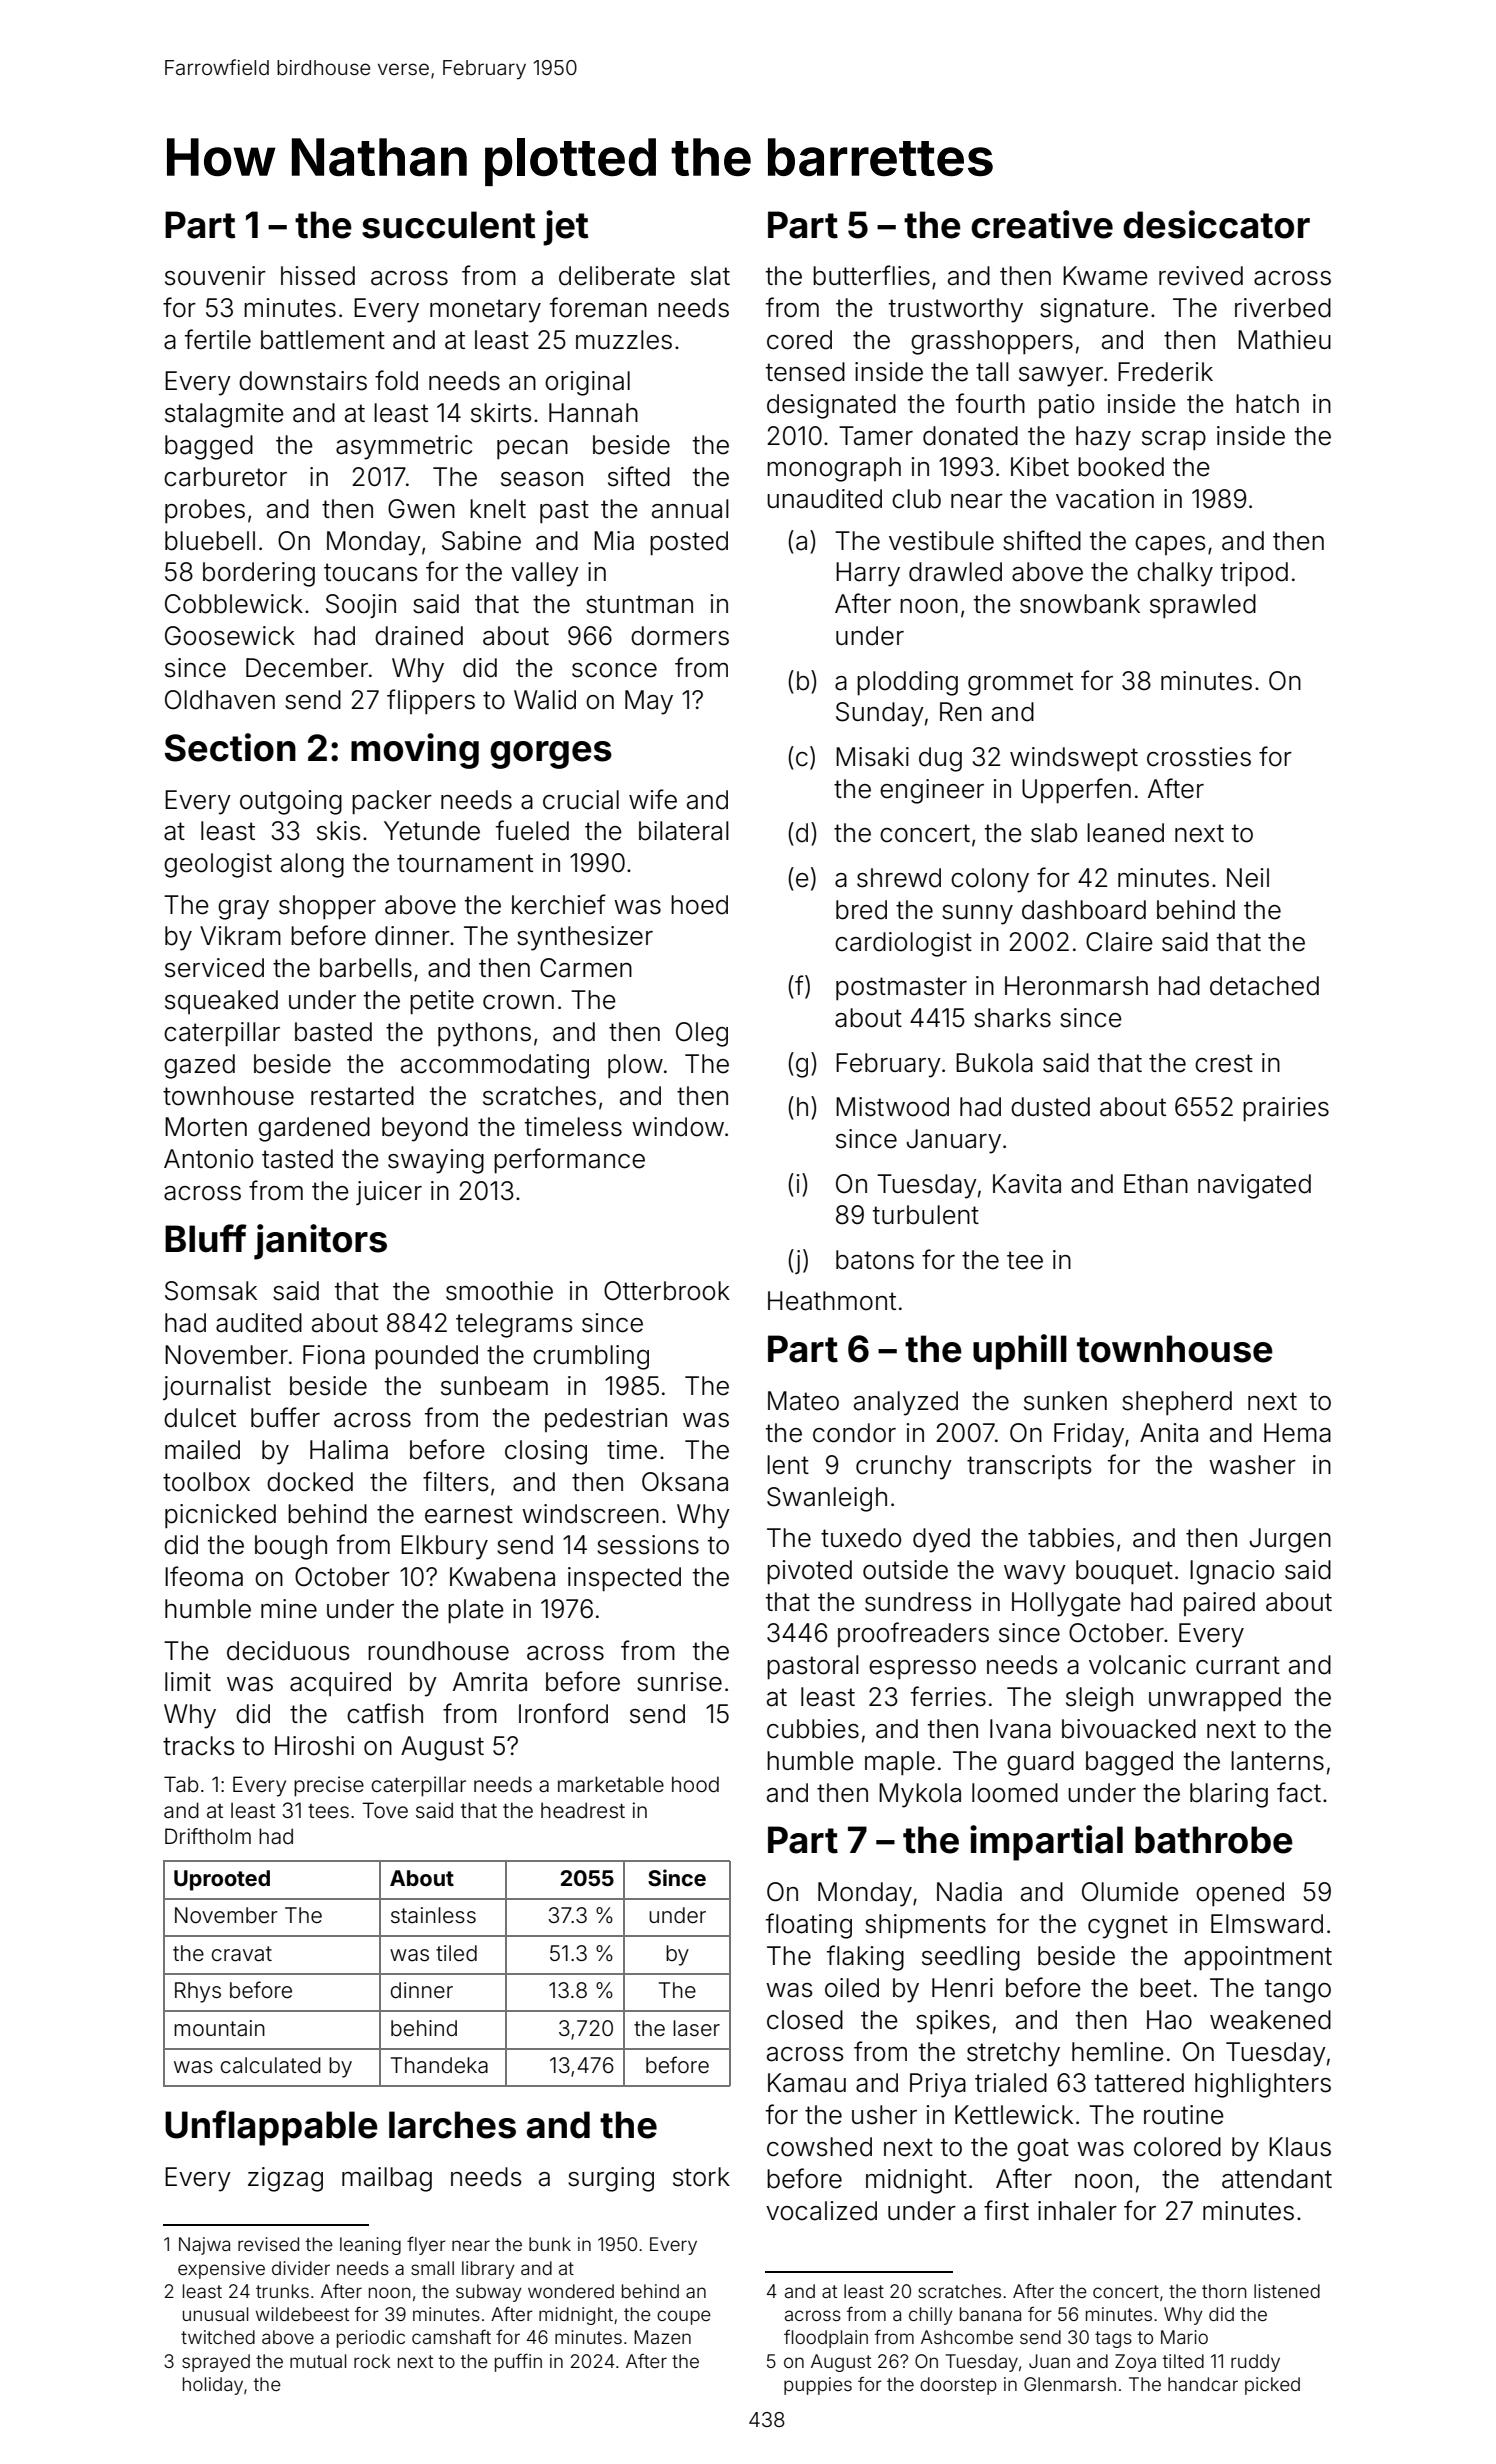 The image size is (1496, 2464). I want to click on usher, so click(884, 2115).
